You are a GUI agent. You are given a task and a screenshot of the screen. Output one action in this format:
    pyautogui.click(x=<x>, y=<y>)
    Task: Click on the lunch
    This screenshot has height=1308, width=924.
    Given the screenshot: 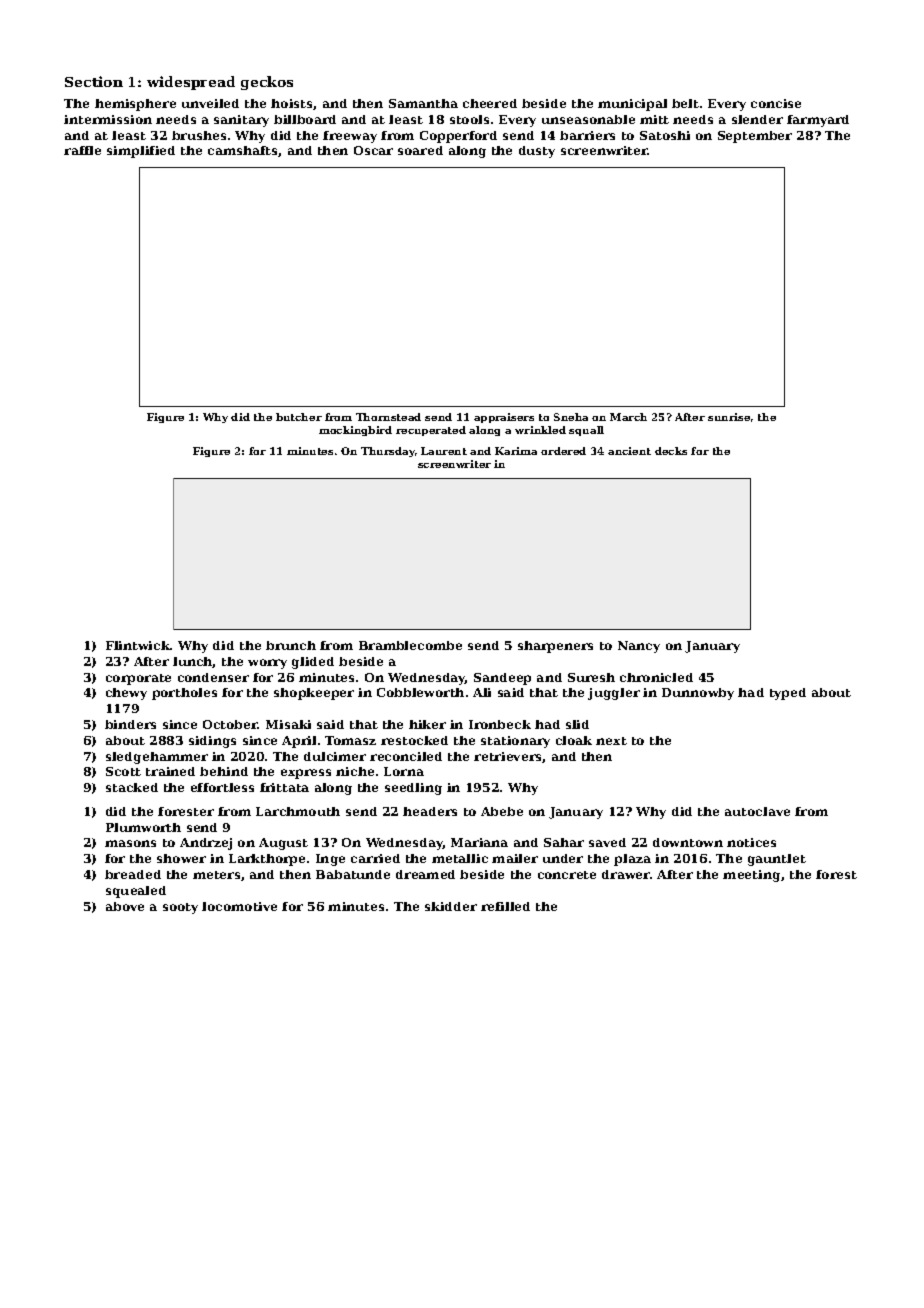 What is the action you would take?
    pyautogui.click(x=193, y=662)
